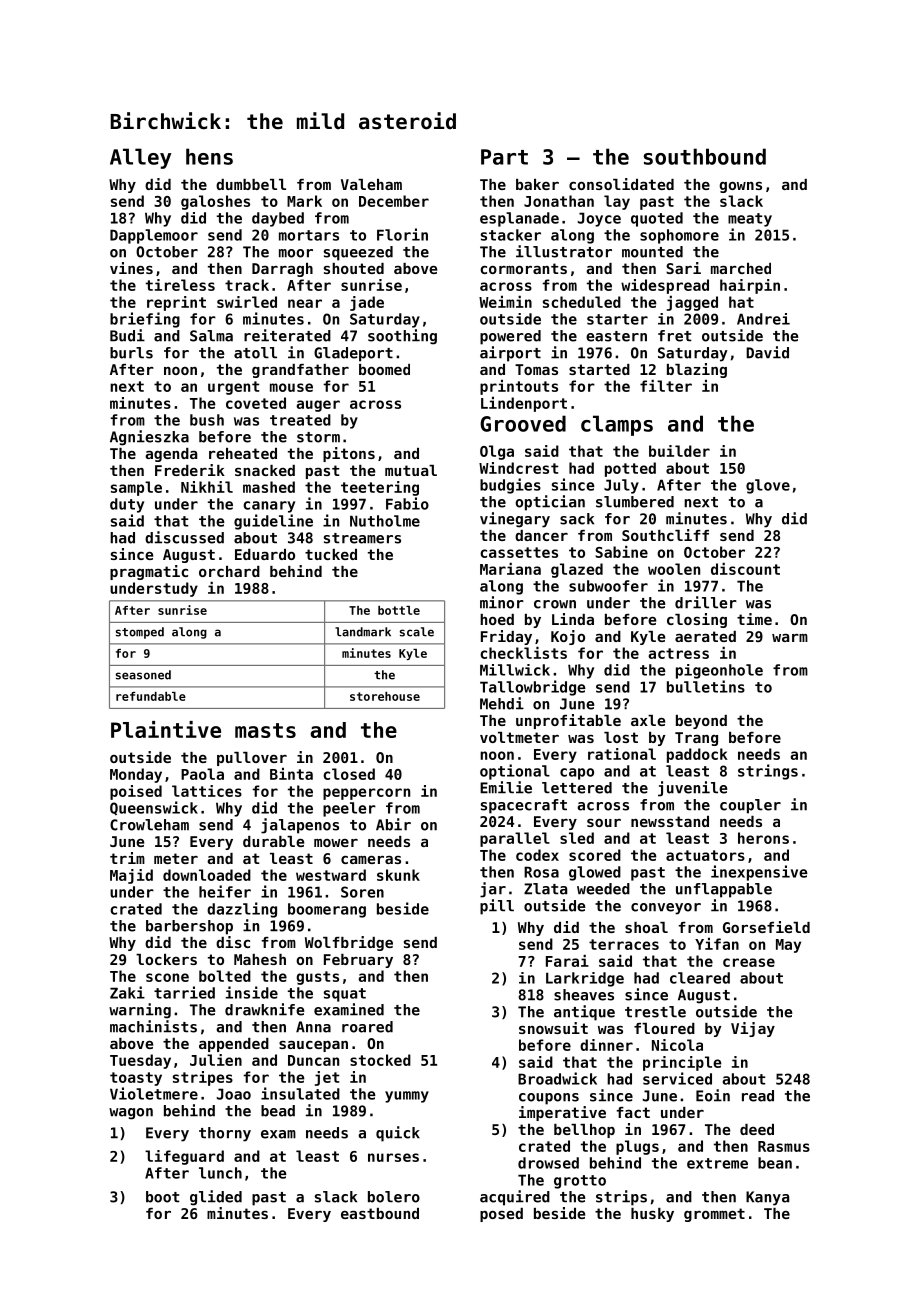 The height and width of the screenshot is (1308, 924). Describe the element at coordinates (402, 337) in the screenshot. I see `soothing` at that location.
